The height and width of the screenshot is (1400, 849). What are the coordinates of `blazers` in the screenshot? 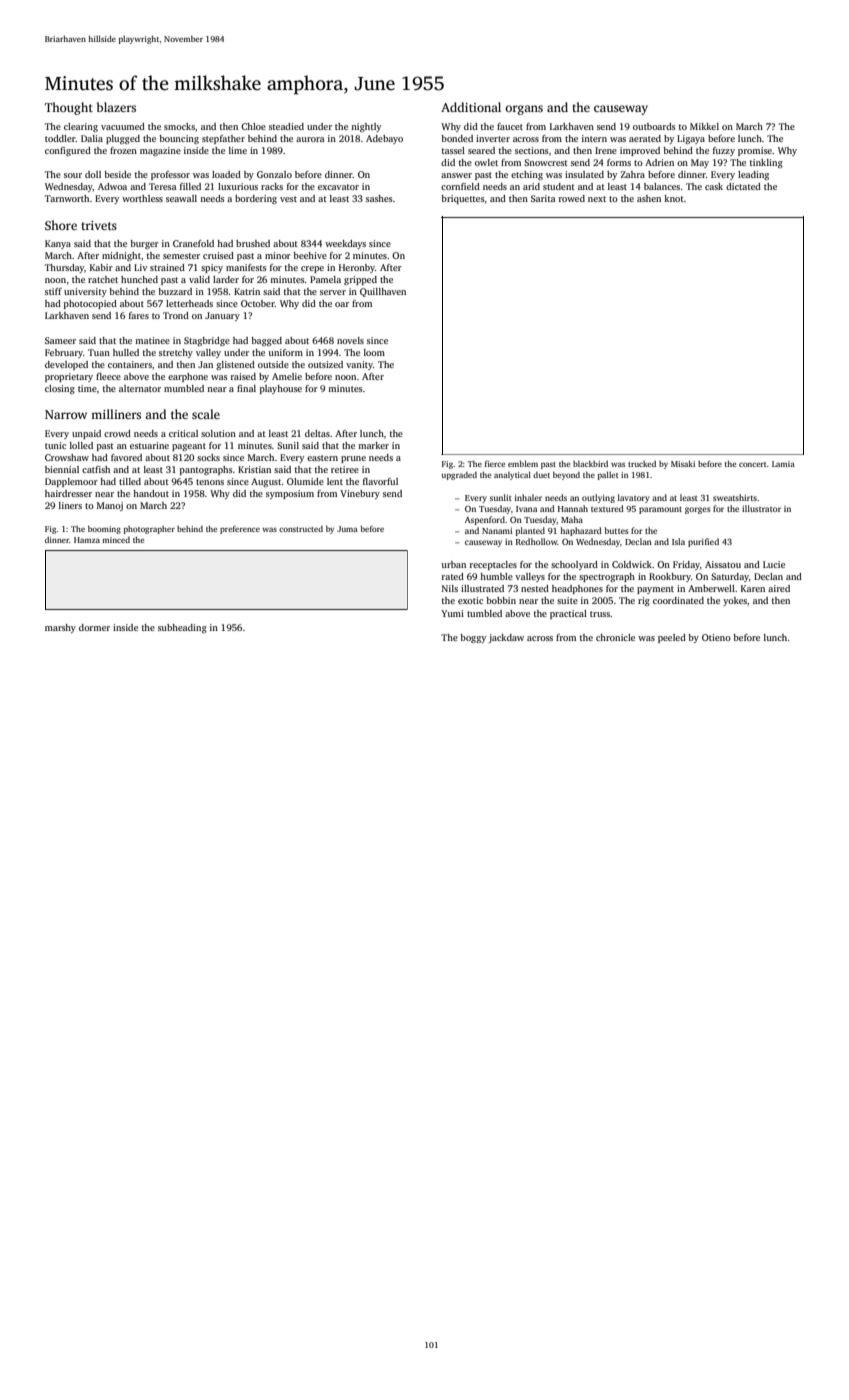 It's located at (116, 107).
